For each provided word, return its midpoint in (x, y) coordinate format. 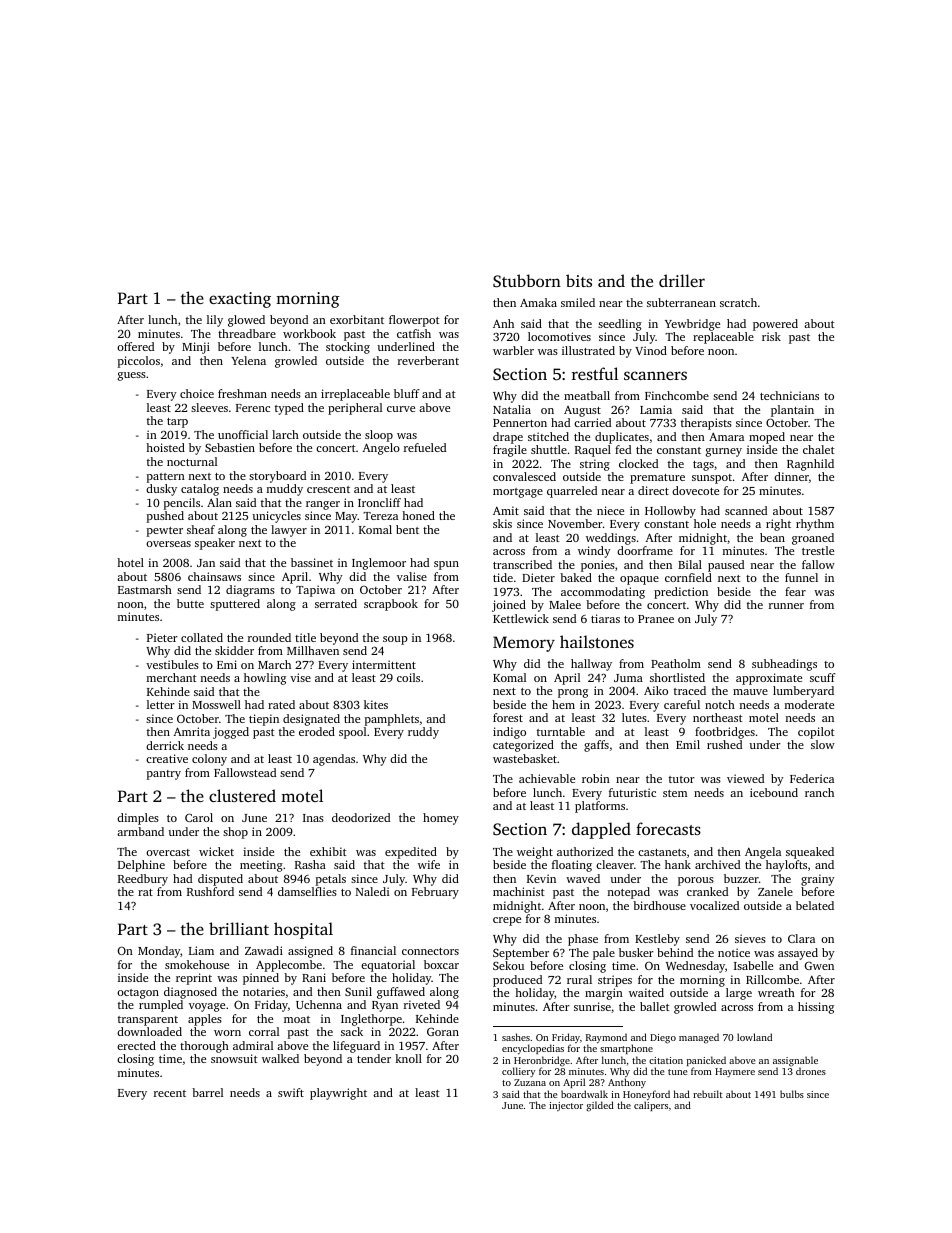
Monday (159, 952)
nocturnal (192, 461)
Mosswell (216, 704)
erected (136, 1045)
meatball (587, 395)
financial (373, 950)
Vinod (651, 350)
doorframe (645, 550)
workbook (309, 333)
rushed (724, 744)
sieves (750, 938)
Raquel (593, 451)
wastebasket (525, 758)
